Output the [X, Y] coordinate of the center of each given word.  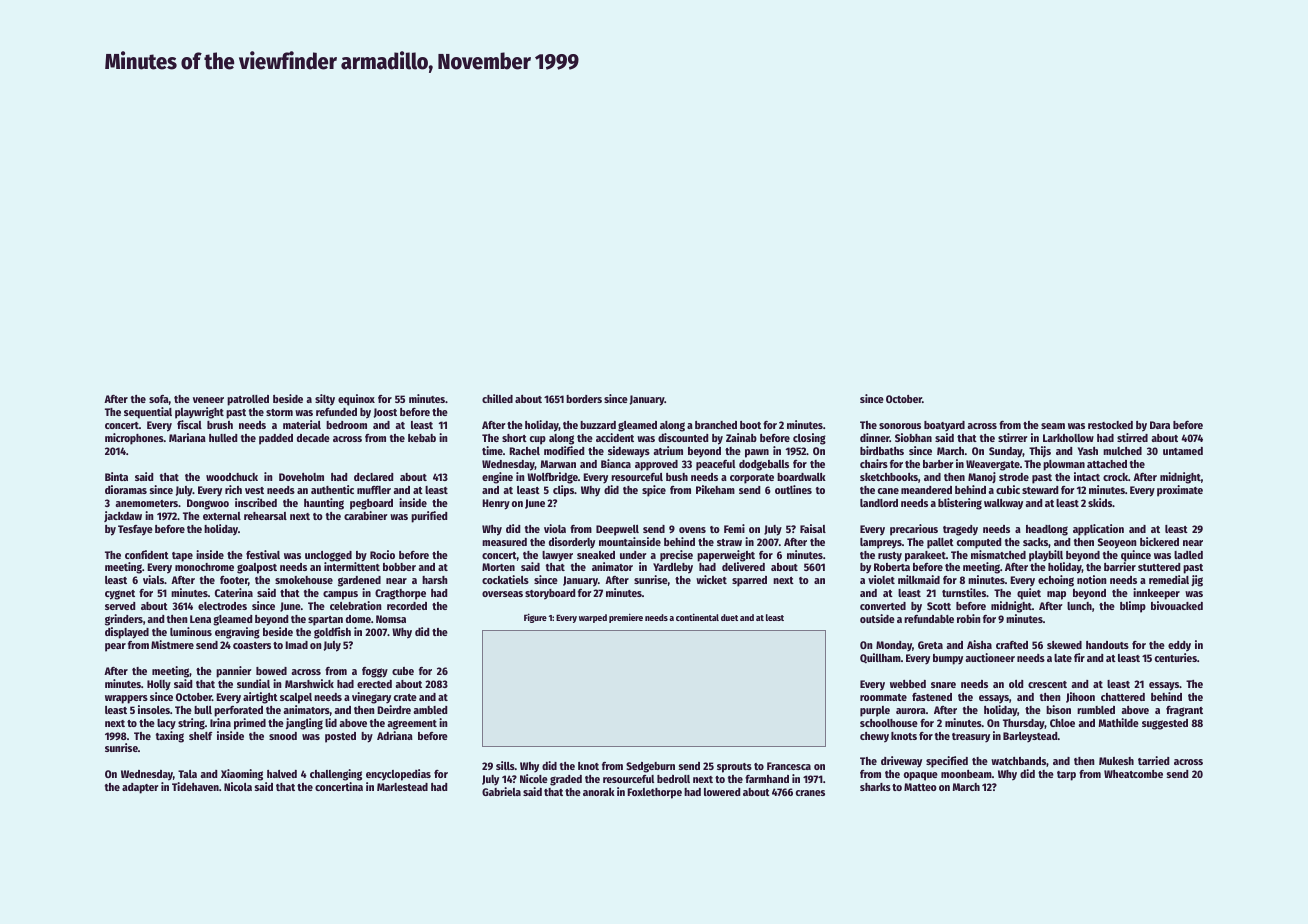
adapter [140, 788]
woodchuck [232, 477]
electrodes [222, 606]
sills [505, 765]
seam [1053, 426]
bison [1058, 709]
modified [564, 450]
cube [403, 671]
